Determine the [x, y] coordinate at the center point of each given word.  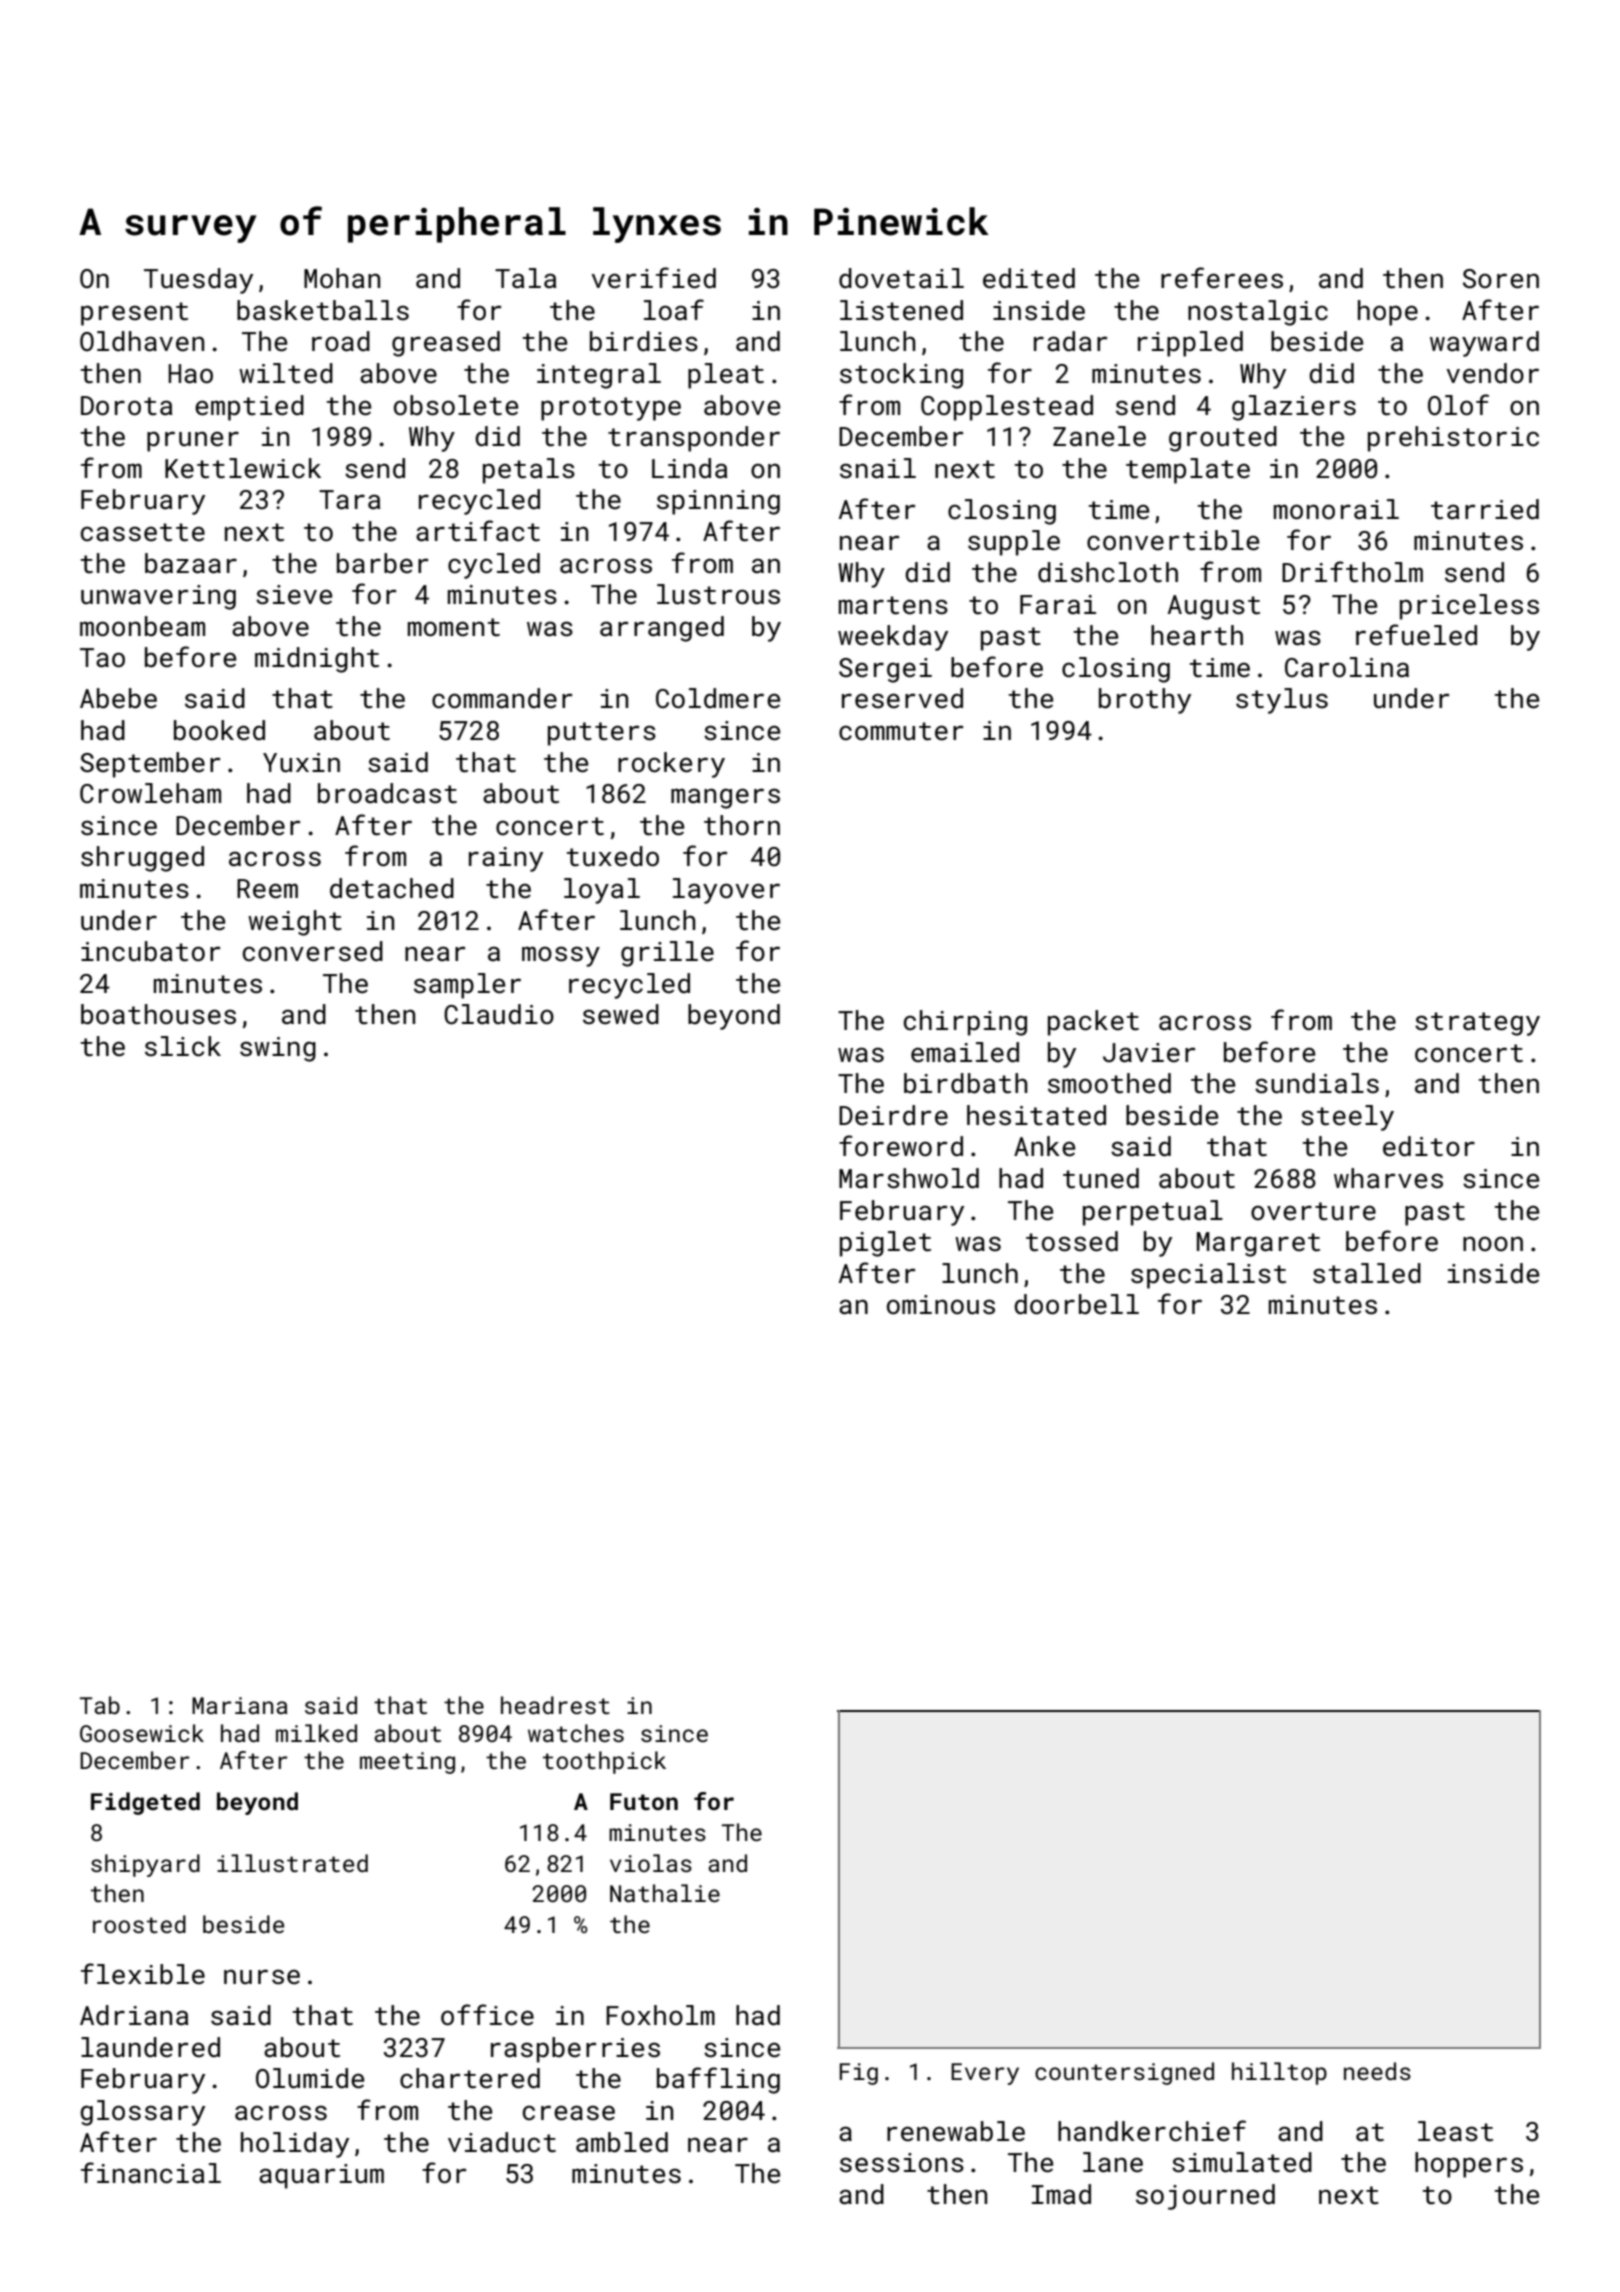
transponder [694, 439]
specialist [1208, 1276]
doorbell [1076, 1304]
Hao [190, 374]
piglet [885, 1244]
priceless [1469, 607]
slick [183, 1046]
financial [151, 2173]
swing [278, 1049]
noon [1493, 1243]
